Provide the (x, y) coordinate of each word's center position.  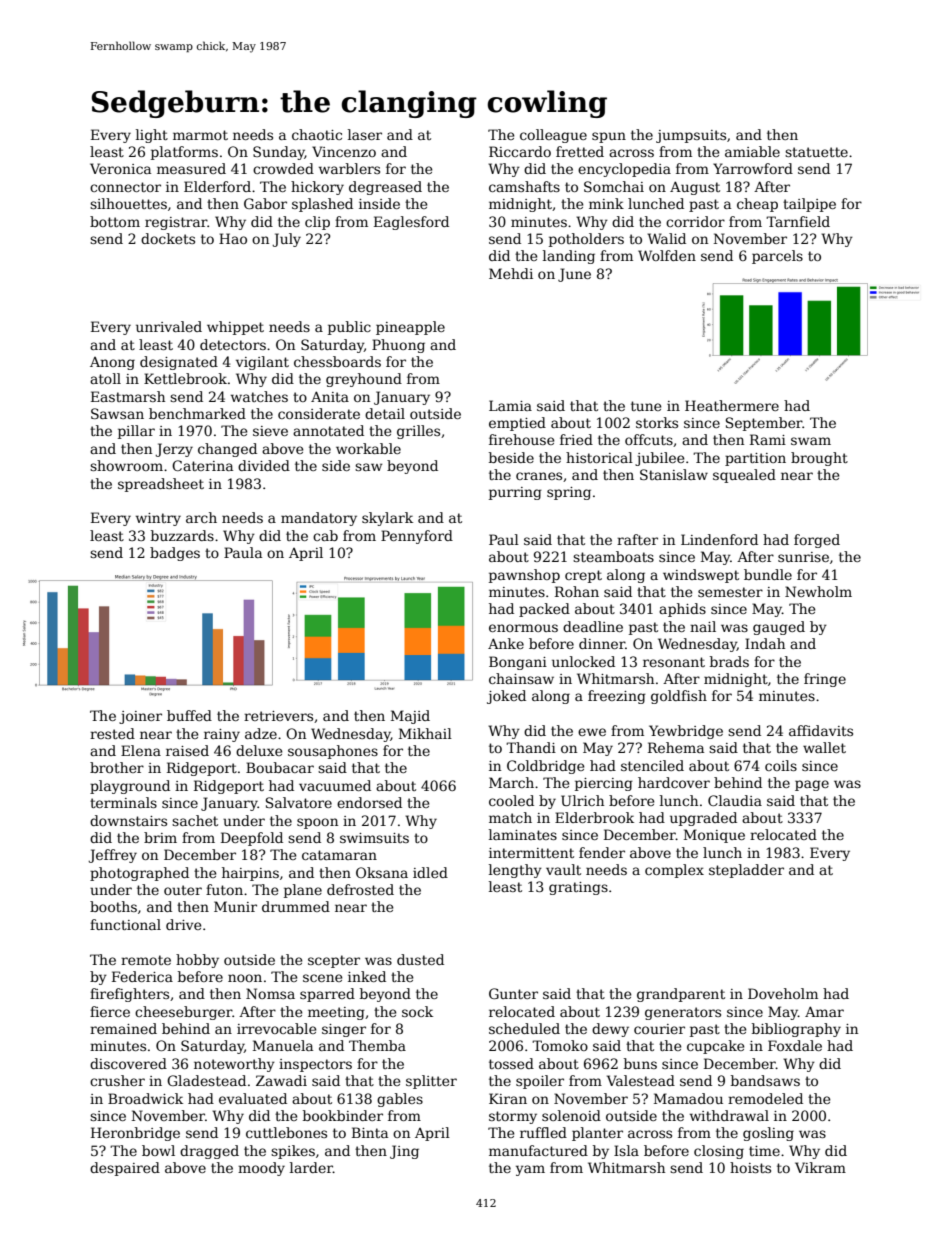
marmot (200, 135)
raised (187, 750)
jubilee (660, 459)
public (349, 328)
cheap (757, 205)
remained (123, 1028)
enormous (523, 628)
